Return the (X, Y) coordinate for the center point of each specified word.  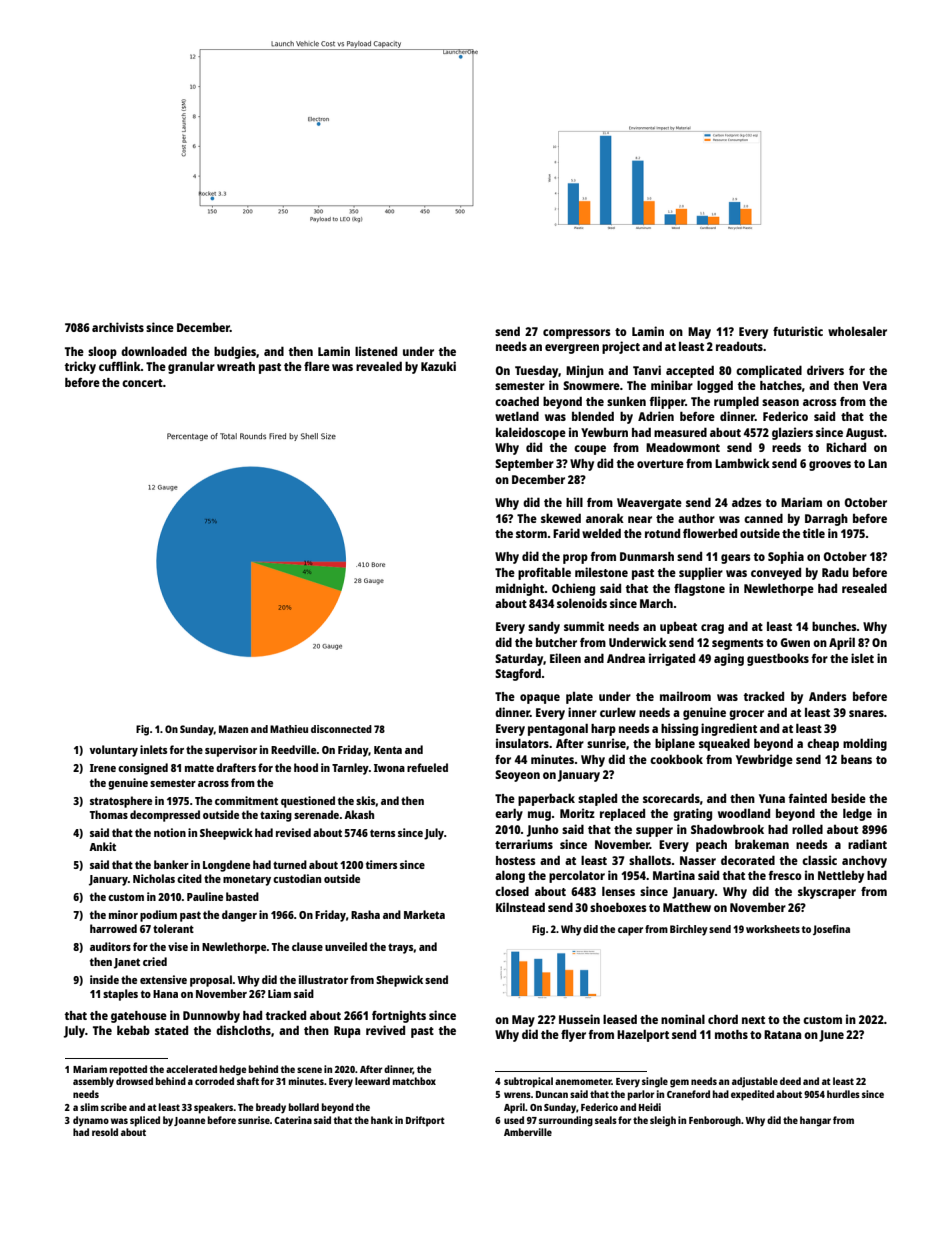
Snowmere (591, 385)
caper (630, 931)
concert (142, 383)
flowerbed (710, 533)
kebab (133, 1030)
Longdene (226, 866)
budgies (235, 352)
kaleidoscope (531, 433)
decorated (748, 860)
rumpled (736, 402)
